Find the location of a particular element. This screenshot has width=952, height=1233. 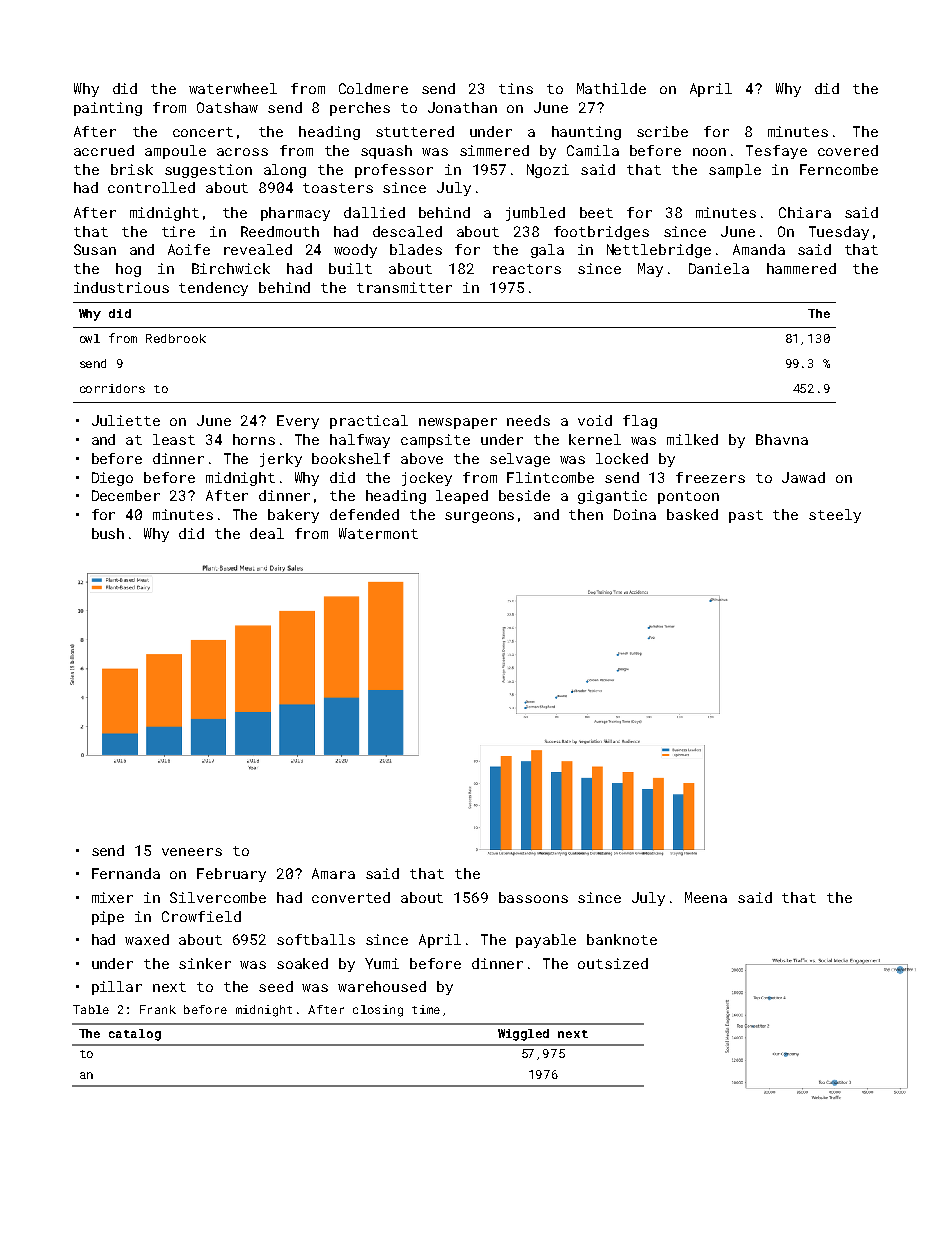

Watermont is located at coordinates (378, 533).
